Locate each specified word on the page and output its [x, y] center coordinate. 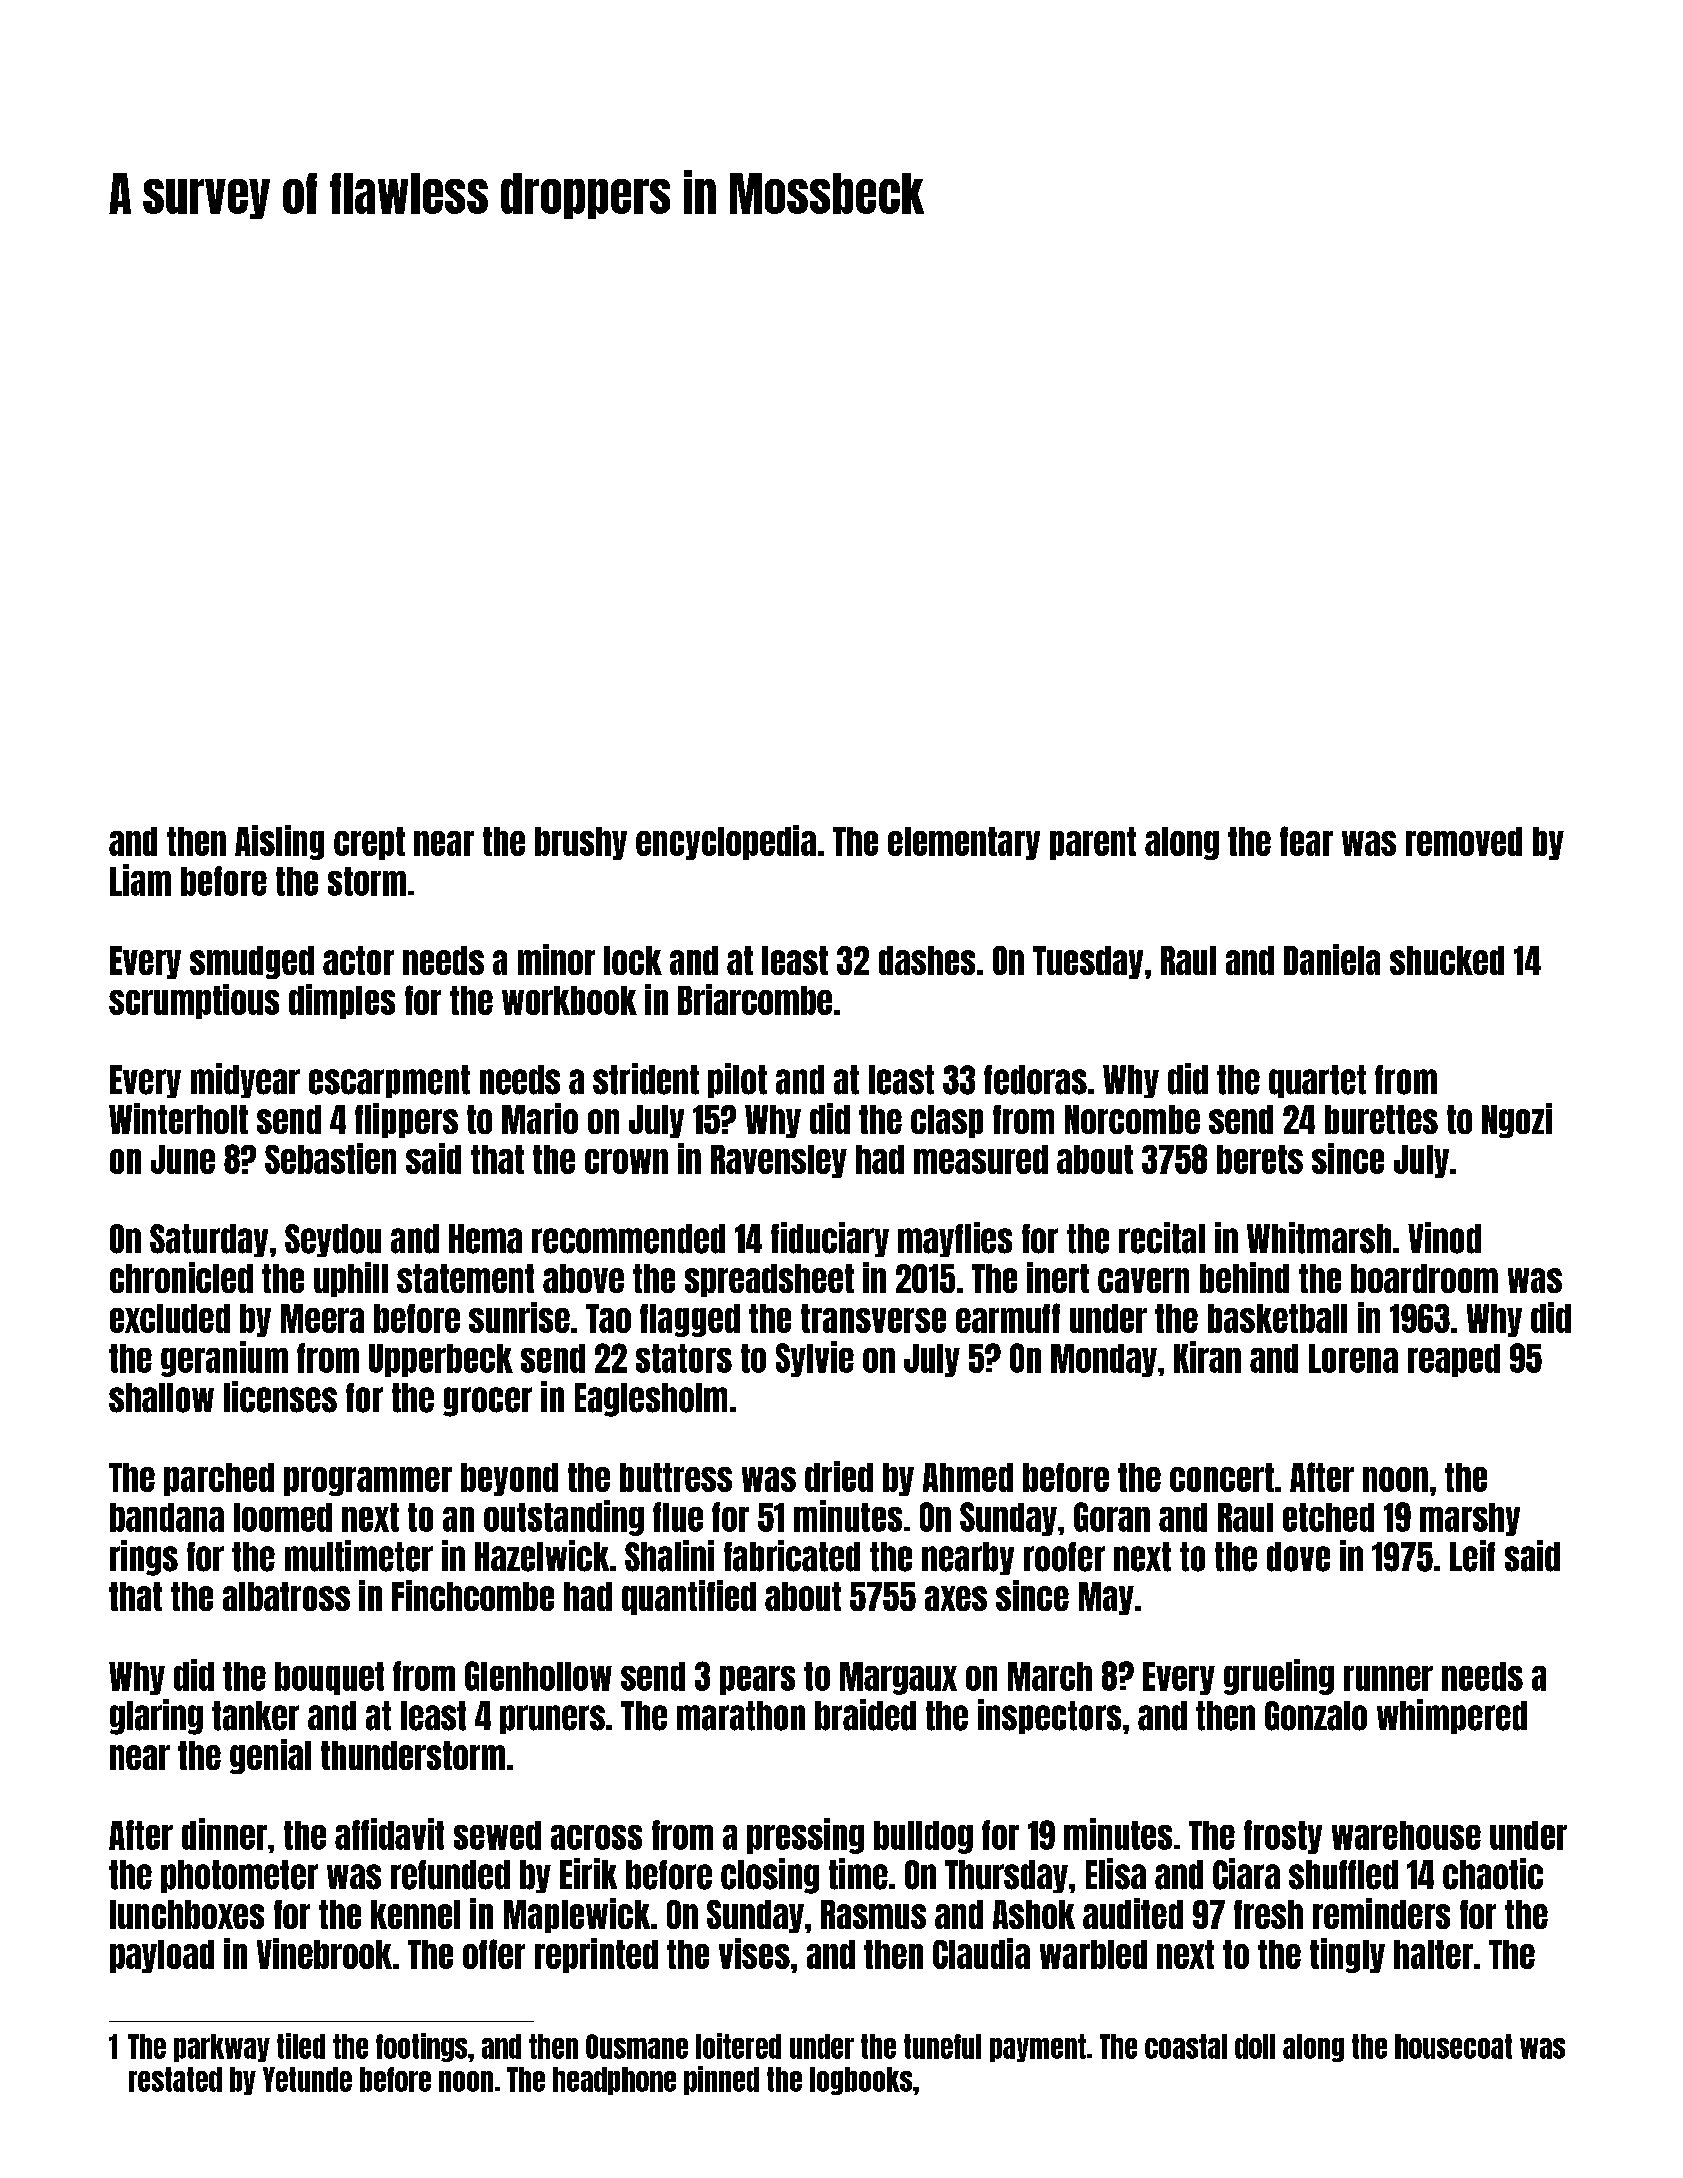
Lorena [1353, 1358]
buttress [676, 1477]
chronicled [181, 1277]
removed [1464, 841]
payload [162, 1956]
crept [369, 843]
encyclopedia [726, 842]
